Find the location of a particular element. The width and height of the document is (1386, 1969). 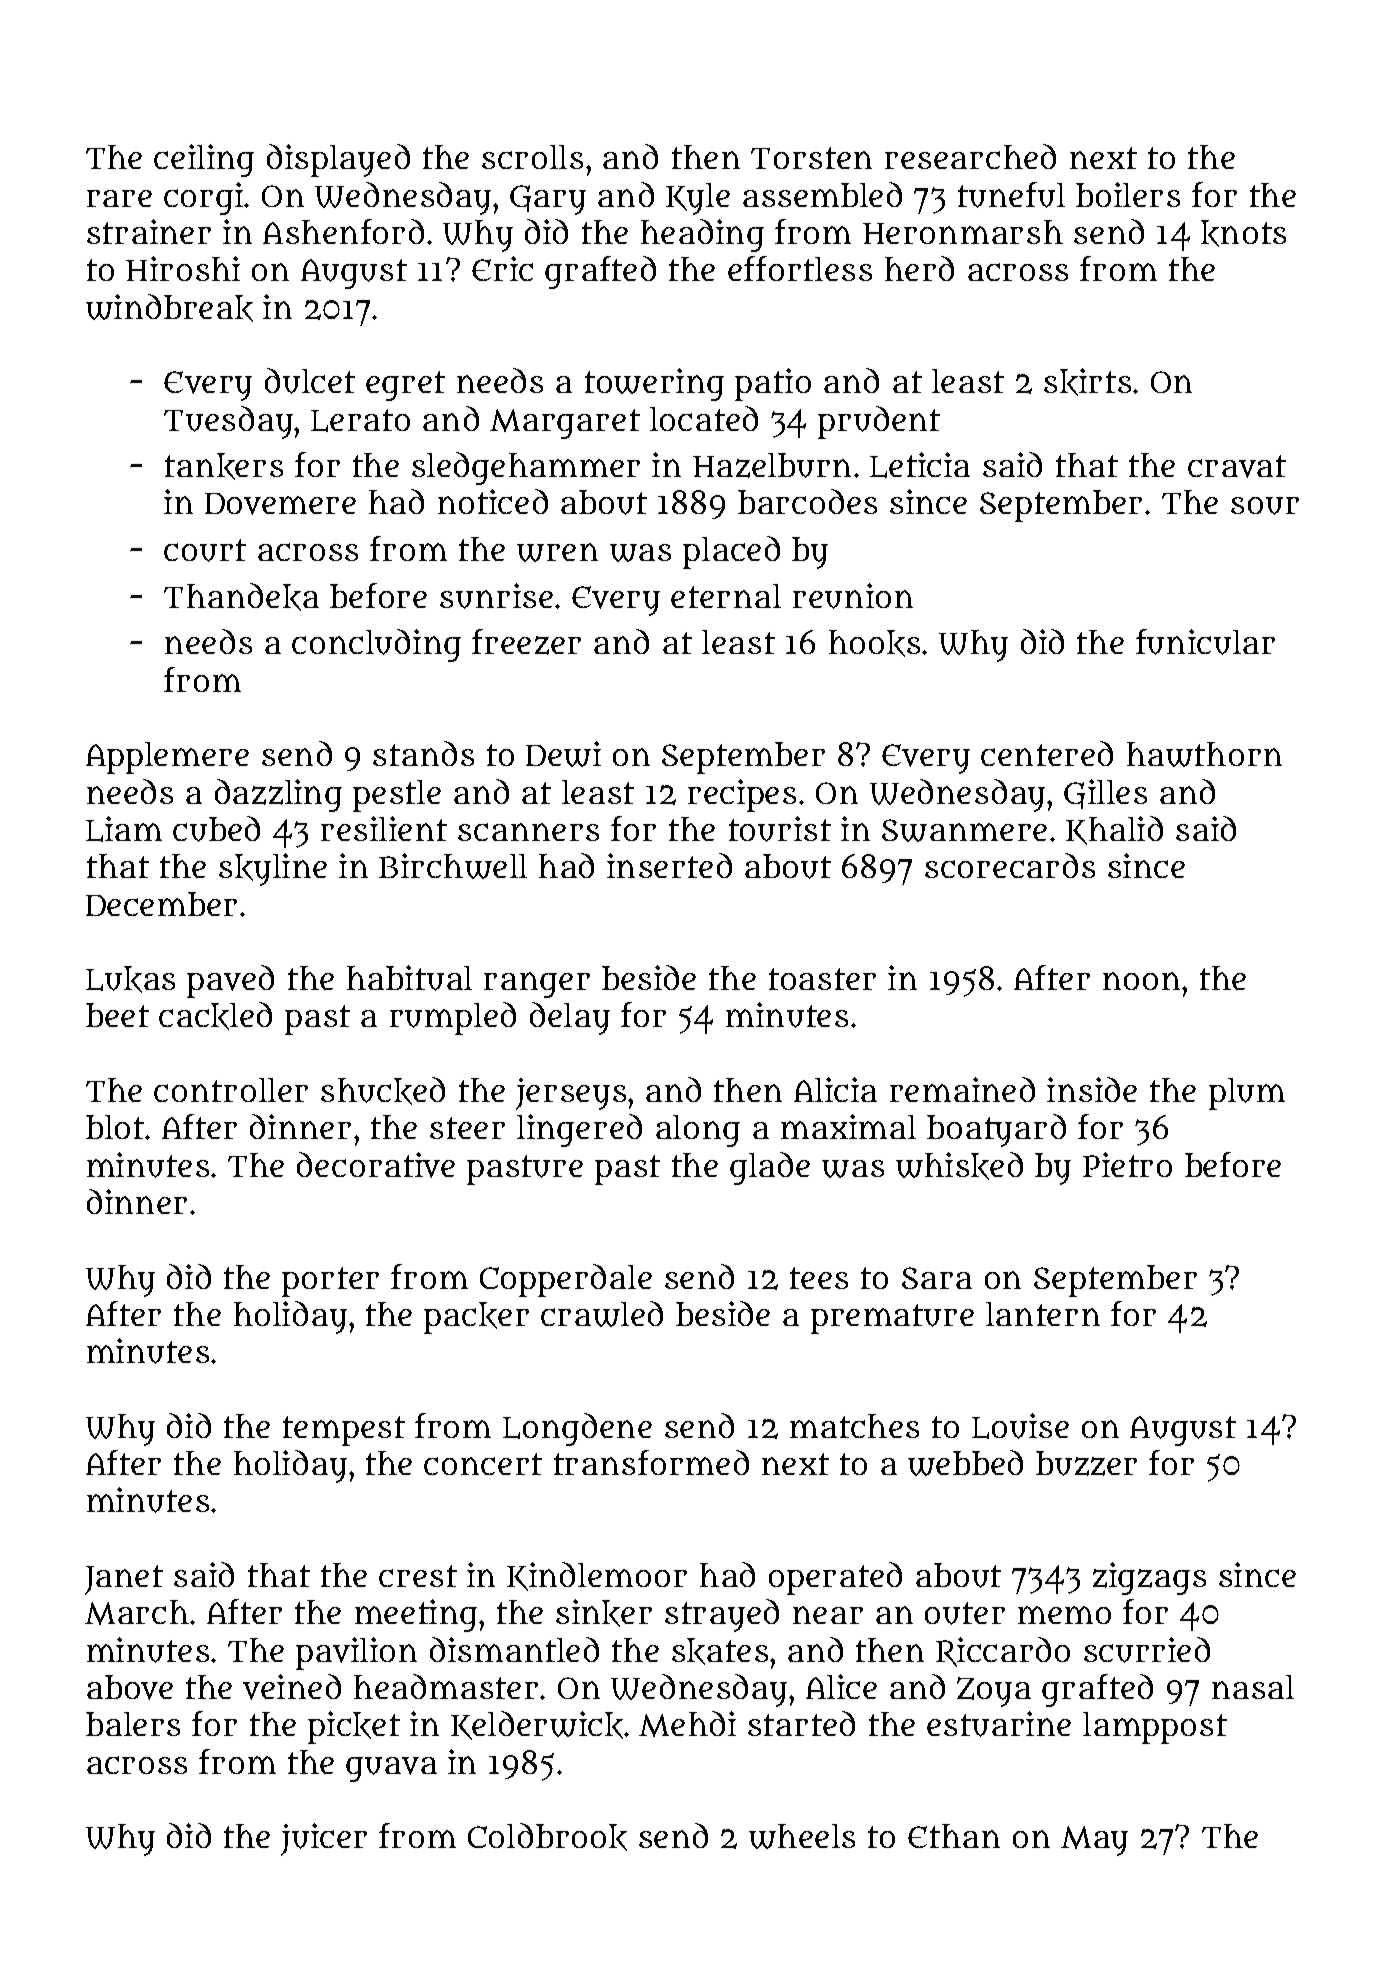

beet is located at coordinates (117, 1015).
